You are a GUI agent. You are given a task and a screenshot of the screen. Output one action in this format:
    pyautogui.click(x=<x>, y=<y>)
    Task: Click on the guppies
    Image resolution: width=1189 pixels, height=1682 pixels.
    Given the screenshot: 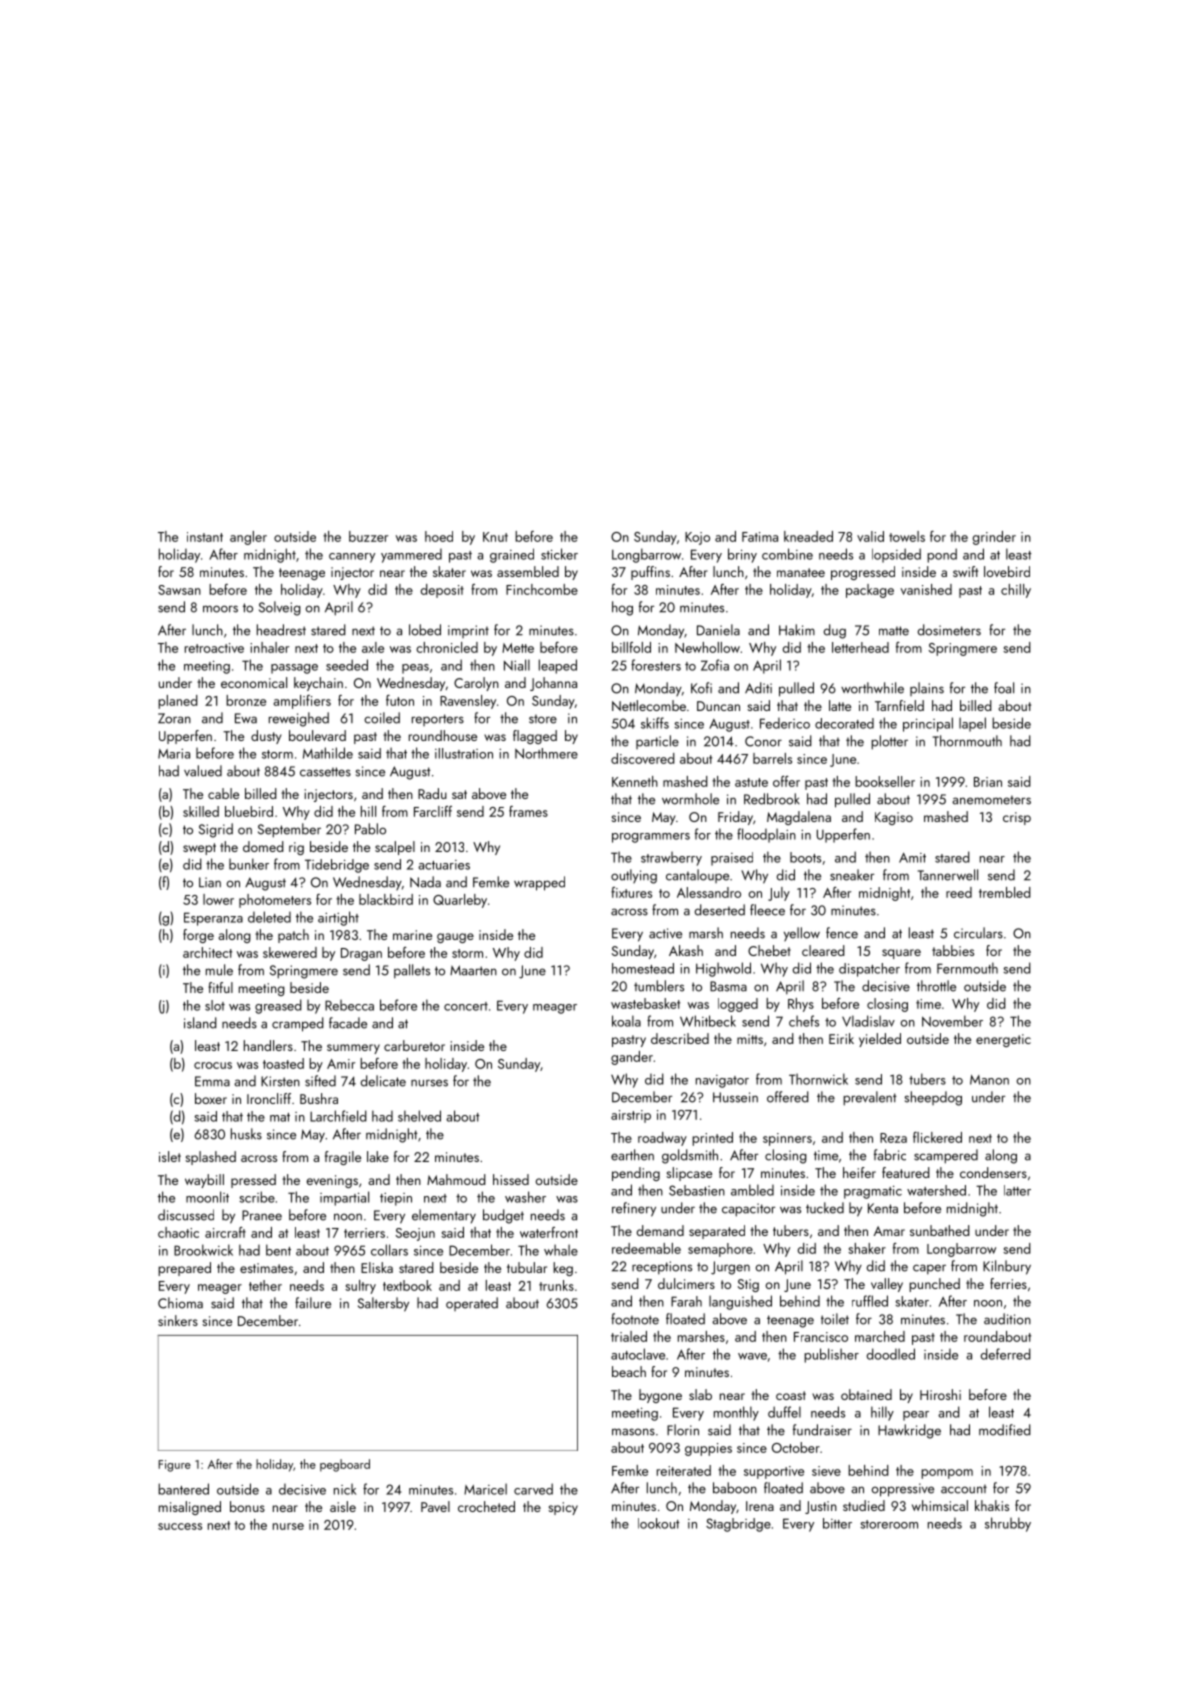 What is the action you would take?
    pyautogui.click(x=708, y=1449)
